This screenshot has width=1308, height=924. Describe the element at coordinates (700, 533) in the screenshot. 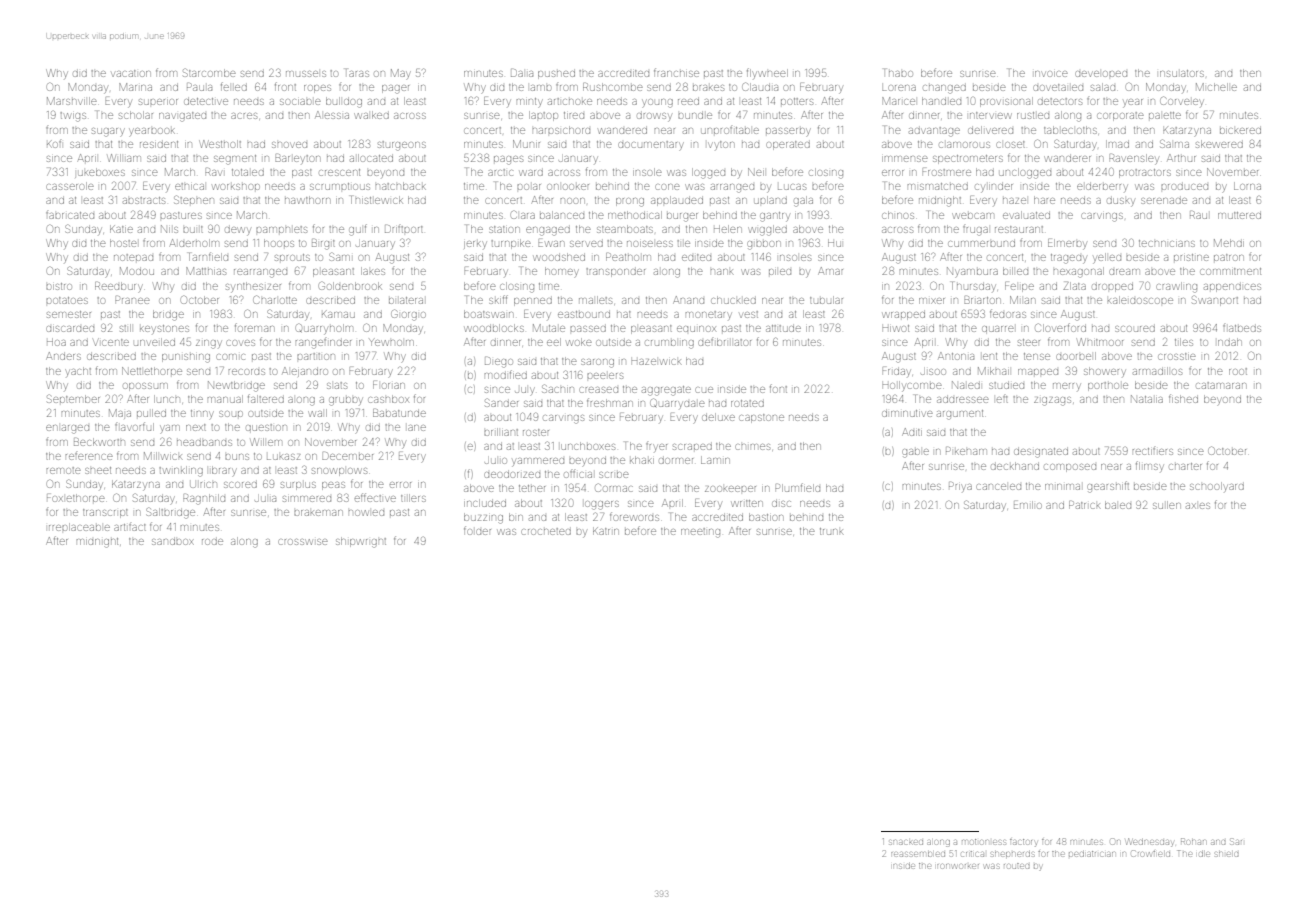

I see `meeting` at that location.
